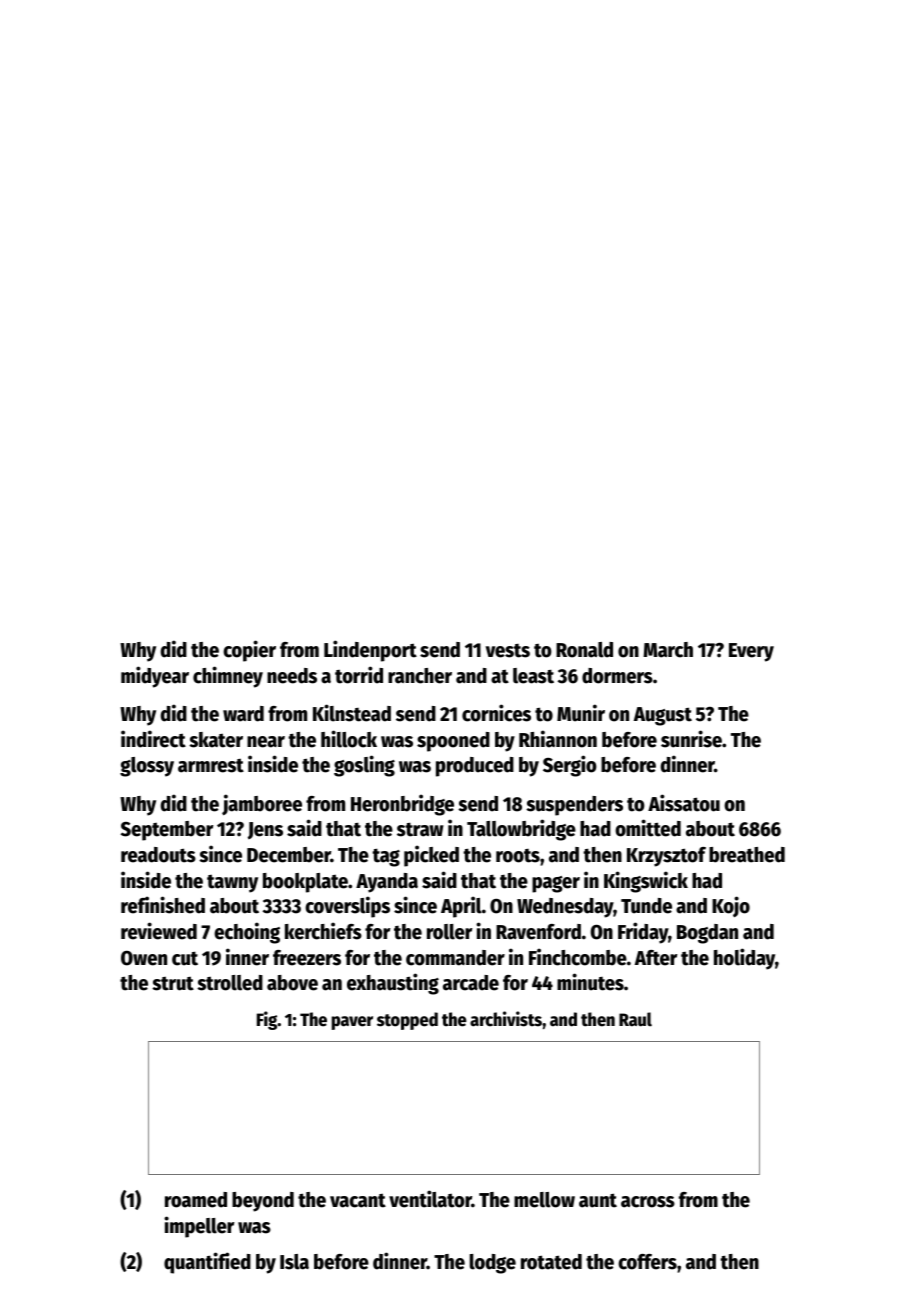  I want to click on Kojo, so click(731, 907).
